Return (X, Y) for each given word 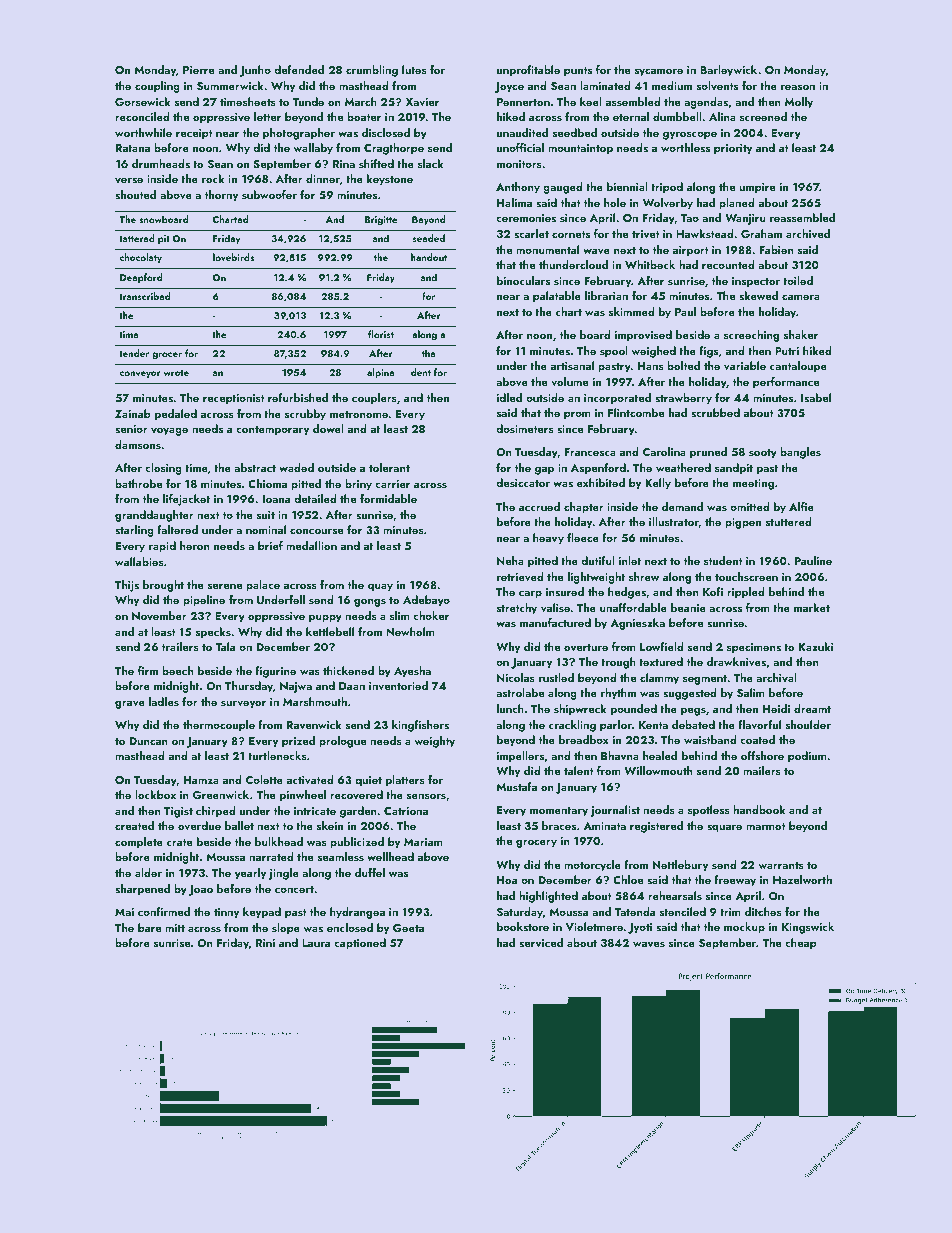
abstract (255, 467)
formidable (388, 498)
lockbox (155, 794)
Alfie (801, 506)
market (812, 607)
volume (569, 381)
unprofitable (528, 71)
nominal (266, 529)
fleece (583, 537)
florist (381, 334)
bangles (800, 453)
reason (798, 87)
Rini (265, 943)
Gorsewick (143, 101)
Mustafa (516, 786)
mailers (762, 770)
